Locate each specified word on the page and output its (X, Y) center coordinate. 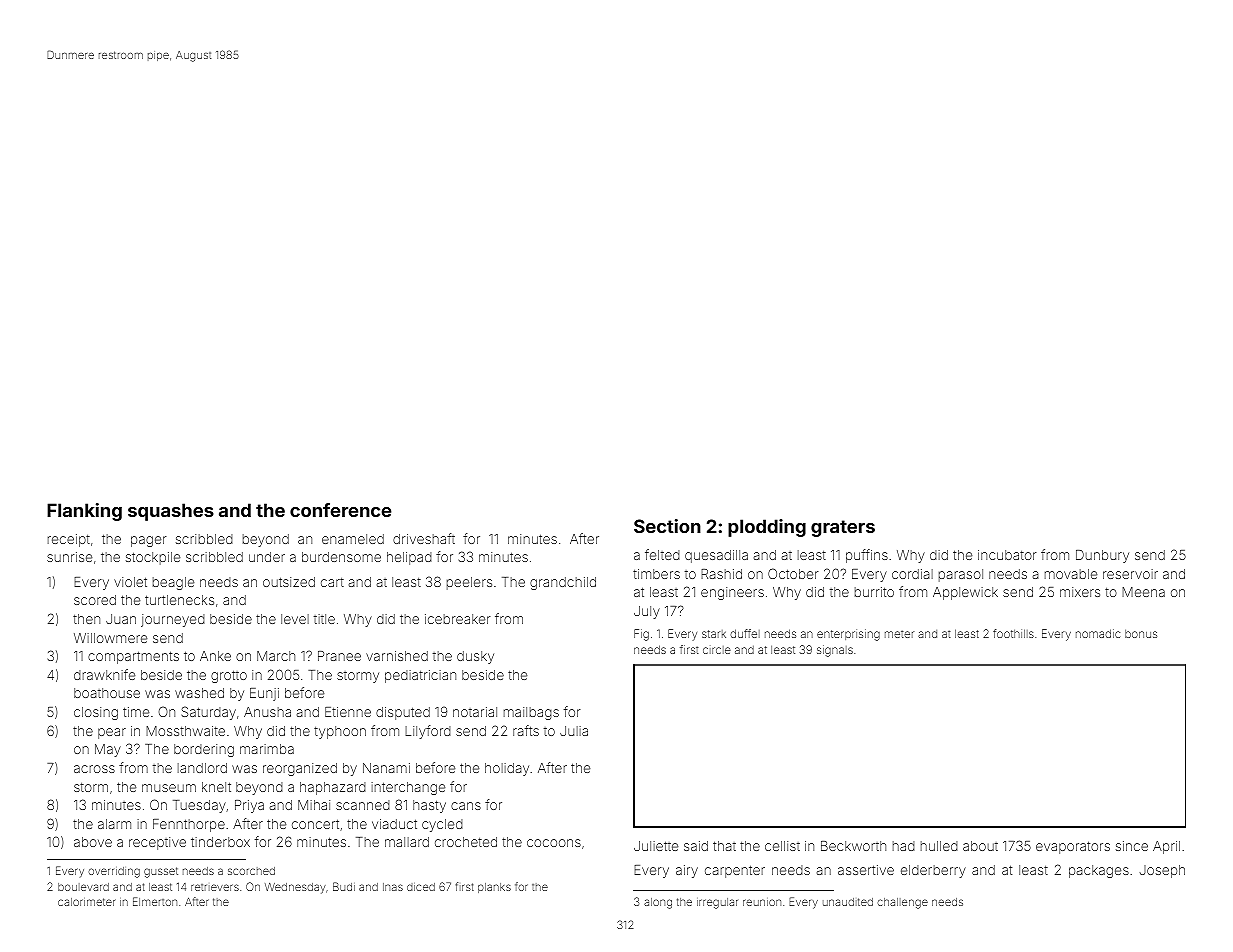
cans (466, 806)
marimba (267, 749)
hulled (939, 846)
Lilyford (428, 732)
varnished (397, 656)
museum (169, 788)
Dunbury (1102, 556)
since (1132, 846)
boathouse (107, 693)
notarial (475, 712)
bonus (1141, 634)
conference (340, 510)
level (295, 619)
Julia (574, 731)
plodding (767, 528)
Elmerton (155, 901)
